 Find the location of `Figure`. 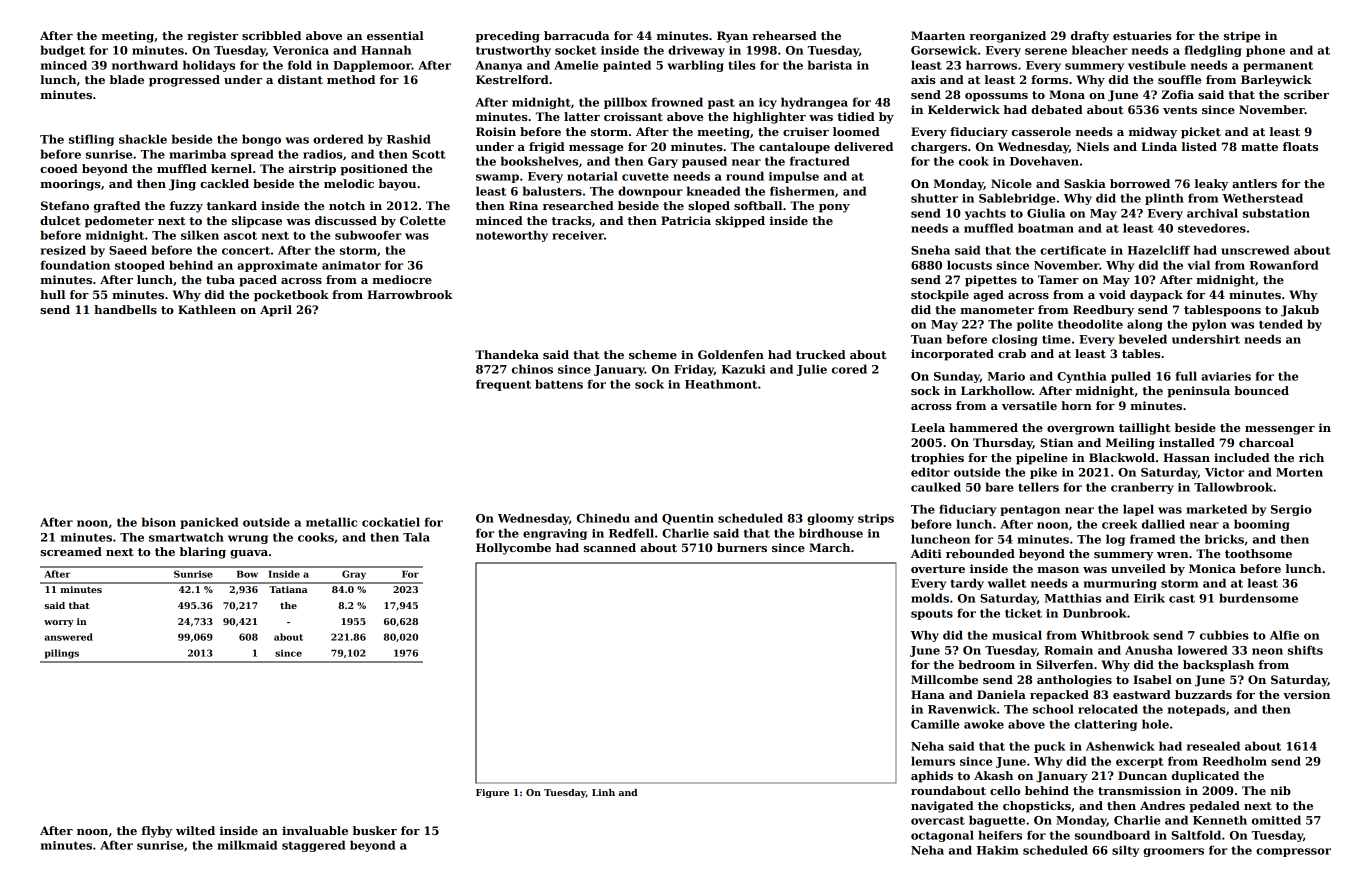

Figure is located at coordinates (492, 793).
